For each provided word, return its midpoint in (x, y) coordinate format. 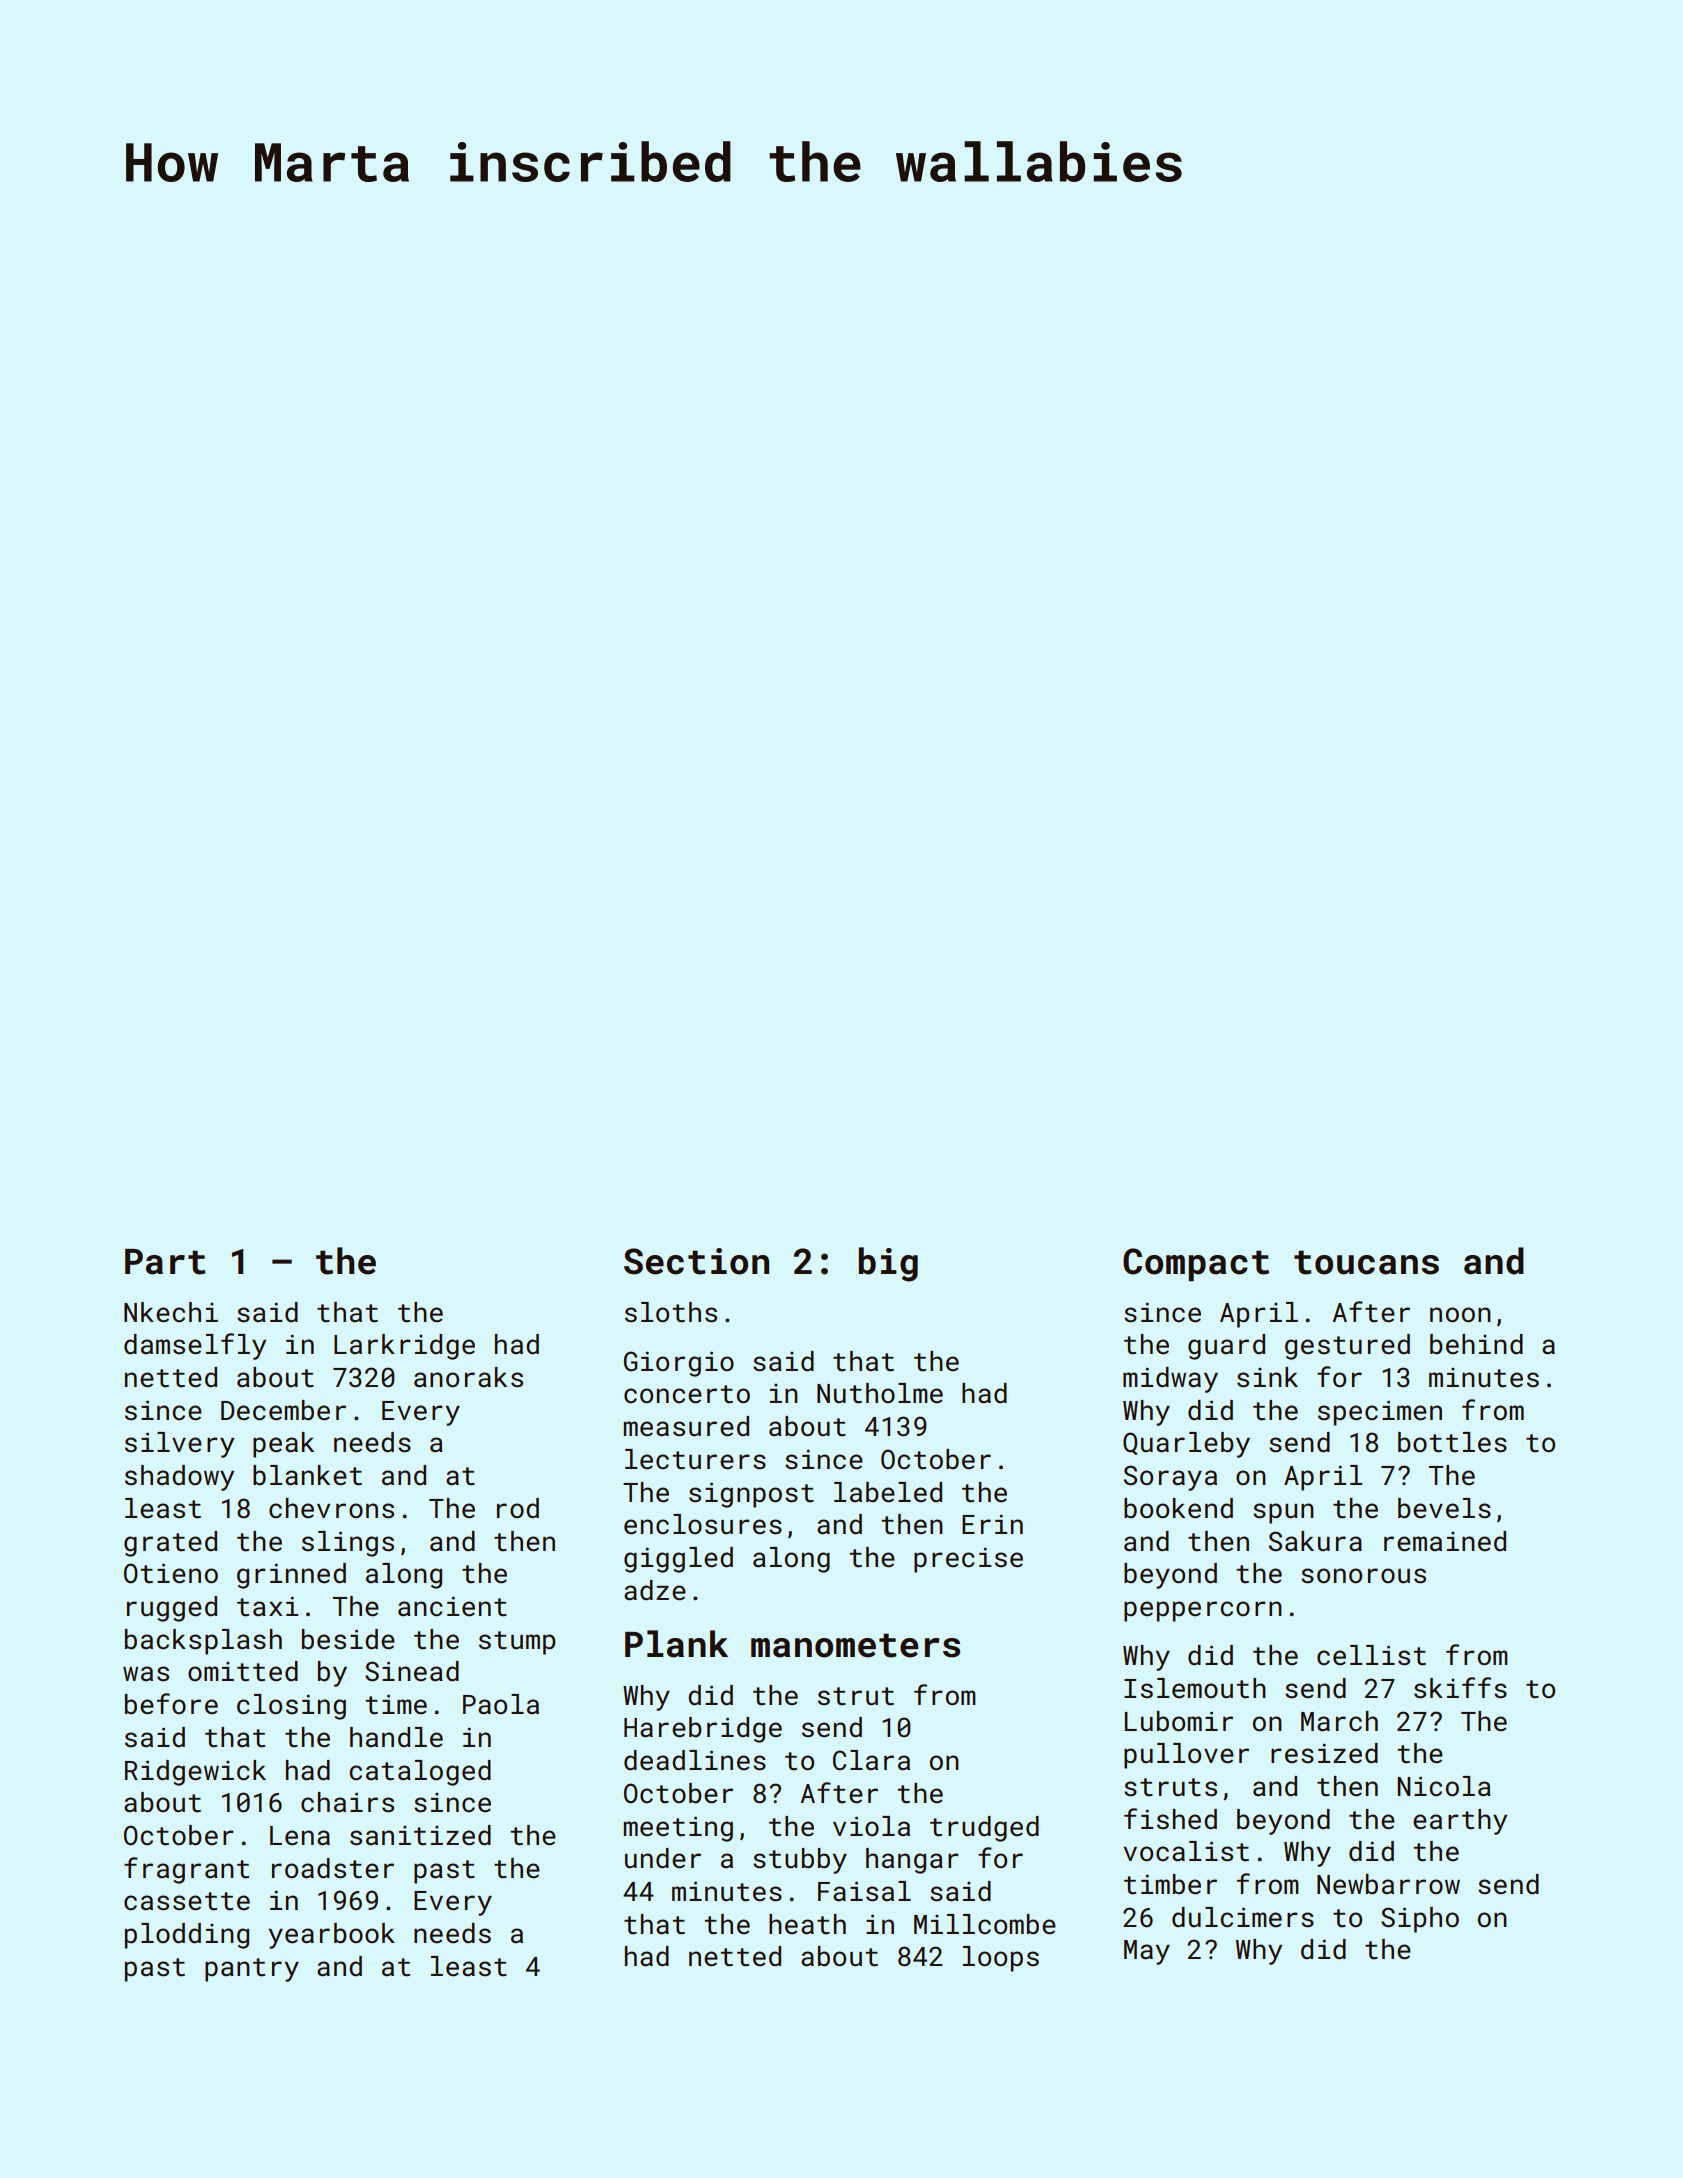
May (1147, 1952)
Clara (871, 1760)
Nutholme (880, 1393)
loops (1001, 1959)
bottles (1452, 1442)
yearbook (331, 1936)
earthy (1460, 1822)
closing (291, 1707)
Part (165, 1262)
